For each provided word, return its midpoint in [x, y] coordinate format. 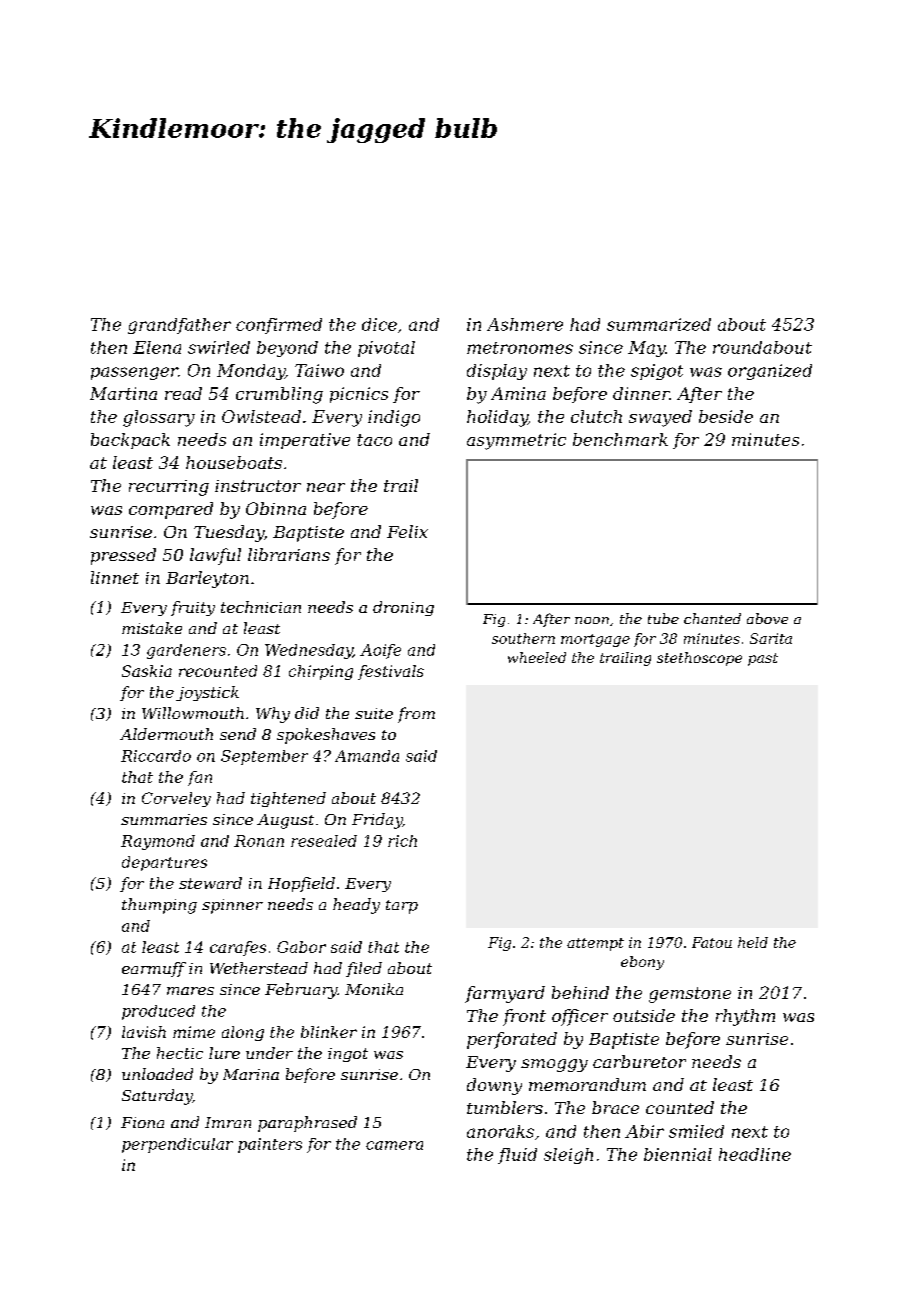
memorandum [587, 1084]
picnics [359, 395]
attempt [595, 944]
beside [726, 416]
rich [402, 841]
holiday [497, 418]
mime [194, 1032]
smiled [696, 1131]
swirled [219, 347]
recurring [169, 488]
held [753, 942]
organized [770, 372]
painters [270, 1145]
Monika [374, 989]
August [285, 821]
